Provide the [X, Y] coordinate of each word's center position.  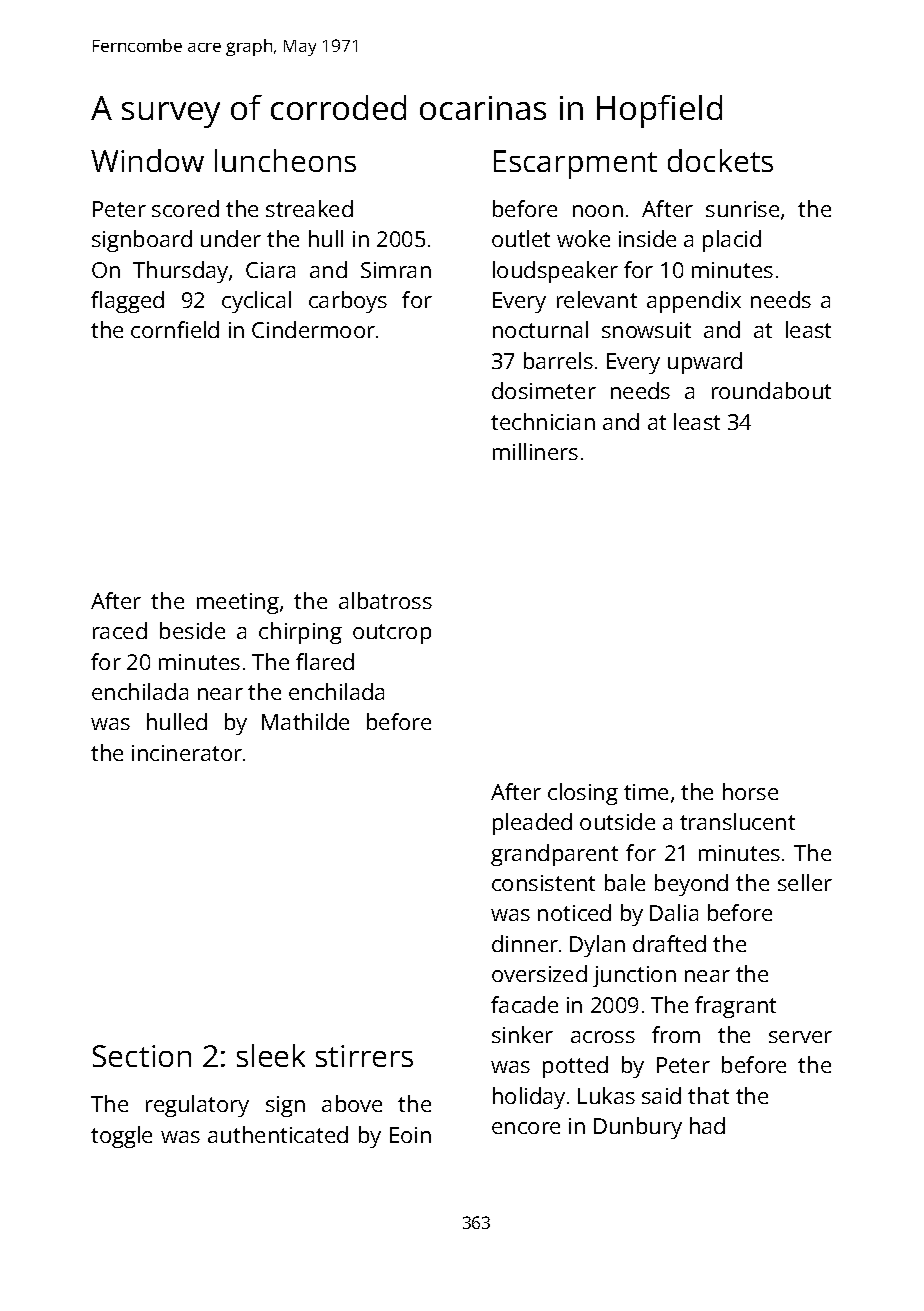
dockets [720, 160]
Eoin [410, 1135]
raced [120, 630]
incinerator [187, 753]
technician [543, 421]
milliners [535, 451]
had [707, 1125]
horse [750, 791]
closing [583, 794]
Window [147, 160]
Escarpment [575, 164]
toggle [121, 1137]
